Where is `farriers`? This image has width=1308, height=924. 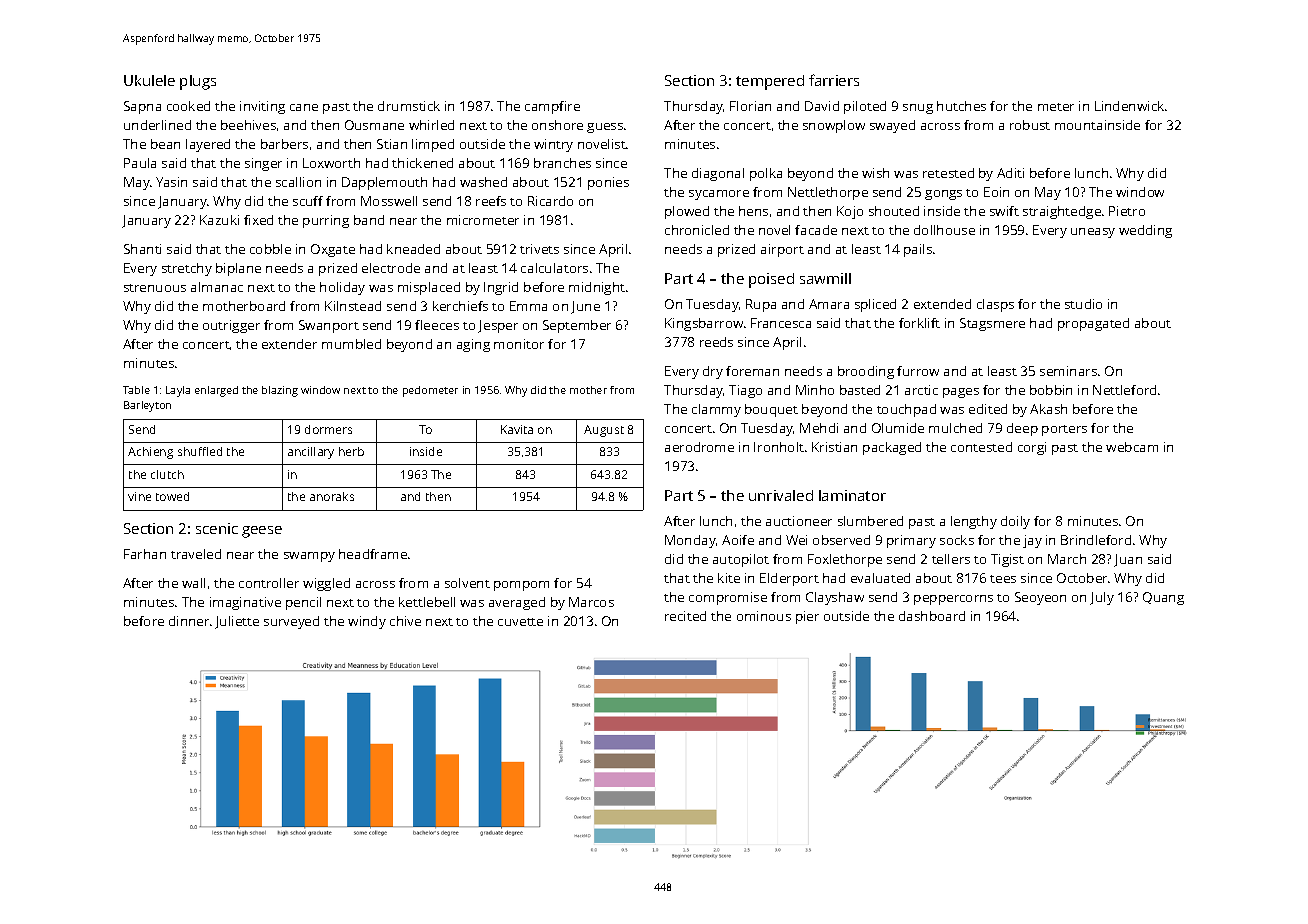 farriers is located at coordinates (834, 80).
